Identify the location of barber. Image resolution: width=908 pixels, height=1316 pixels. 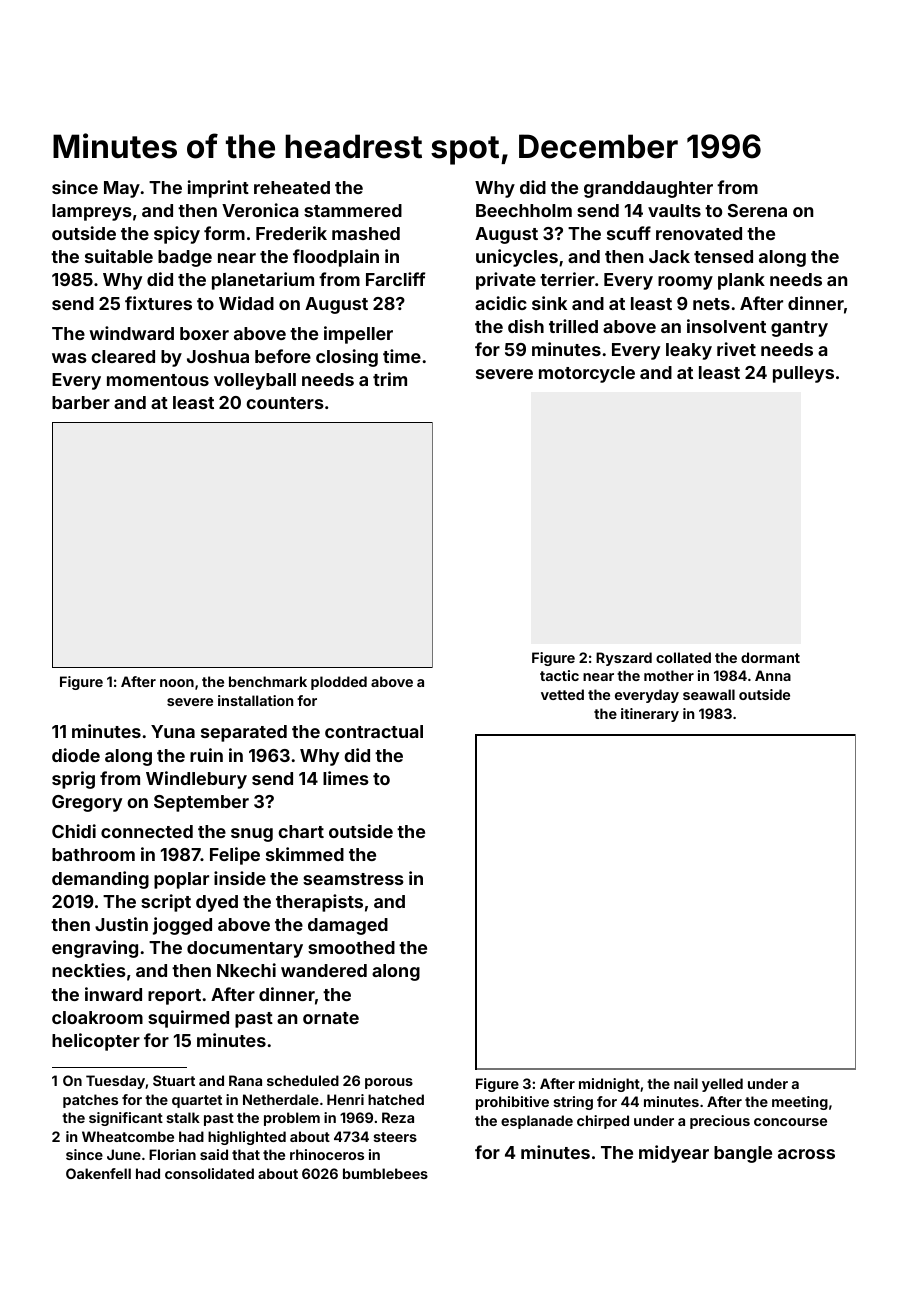
(81, 402).
